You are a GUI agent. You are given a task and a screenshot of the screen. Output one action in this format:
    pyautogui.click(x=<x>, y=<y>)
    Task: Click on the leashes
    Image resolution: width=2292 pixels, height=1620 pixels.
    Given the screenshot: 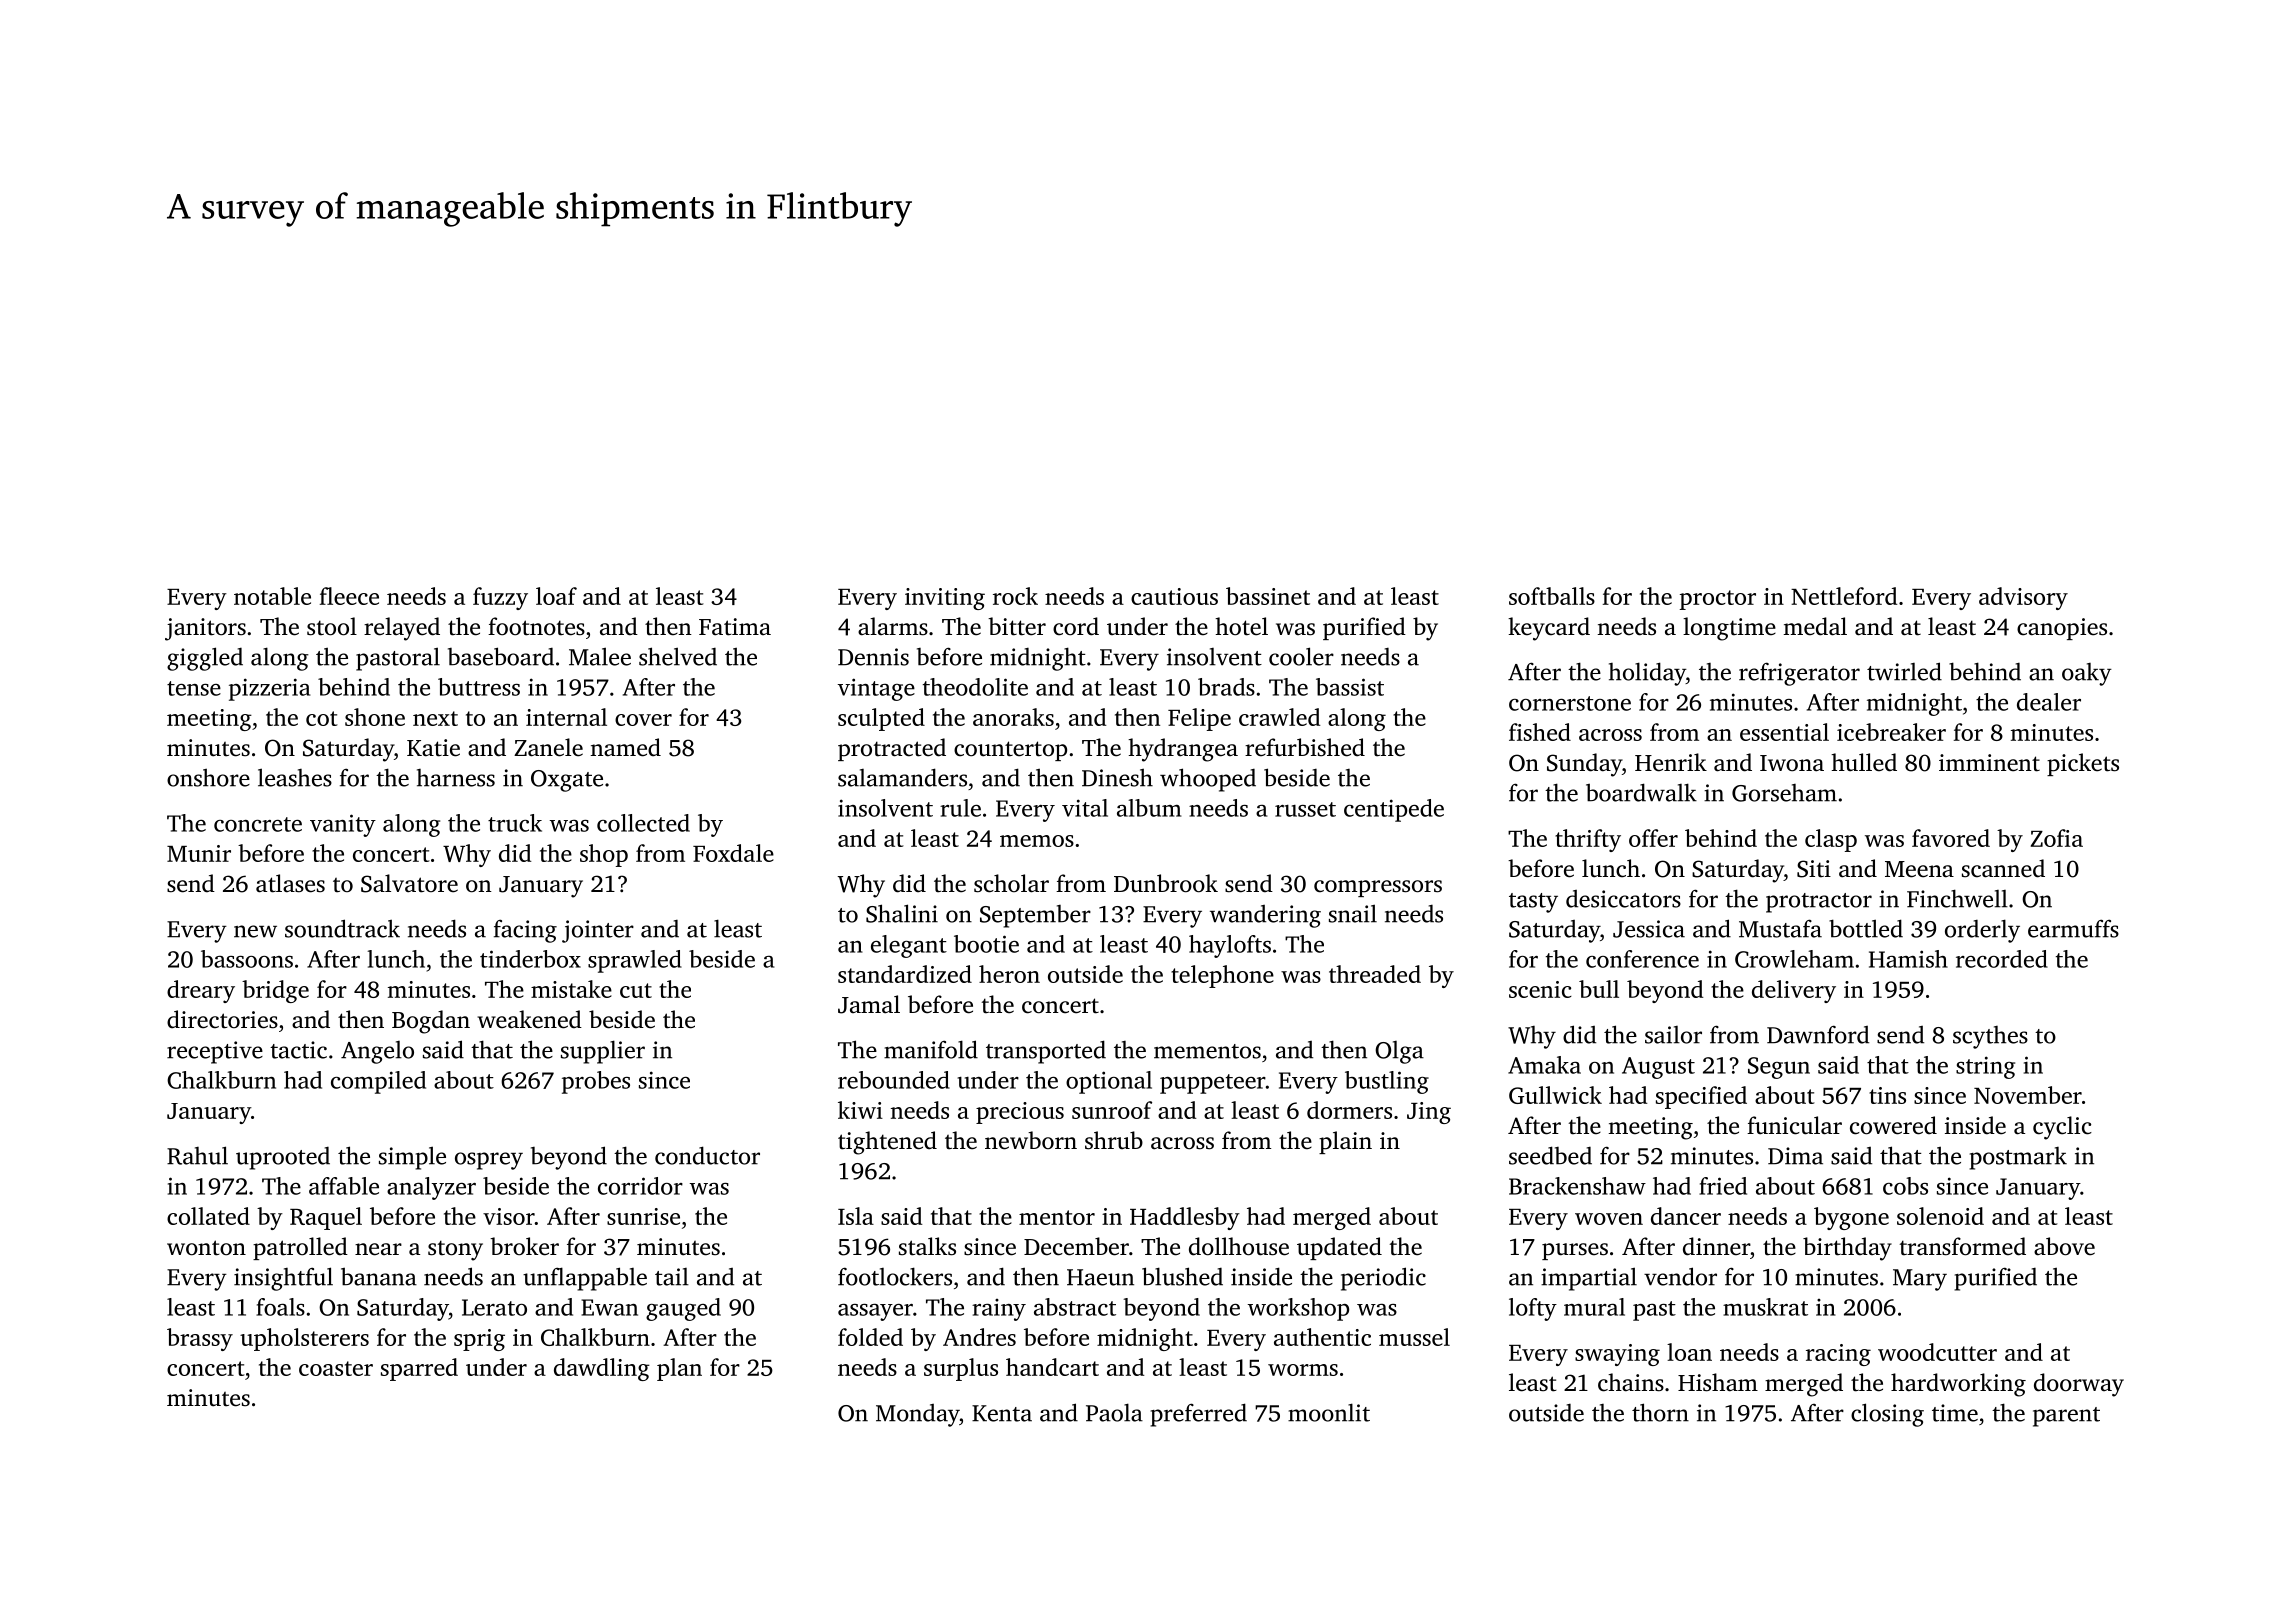 What is the action you would take?
    pyautogui.click(x=295, y=777)
